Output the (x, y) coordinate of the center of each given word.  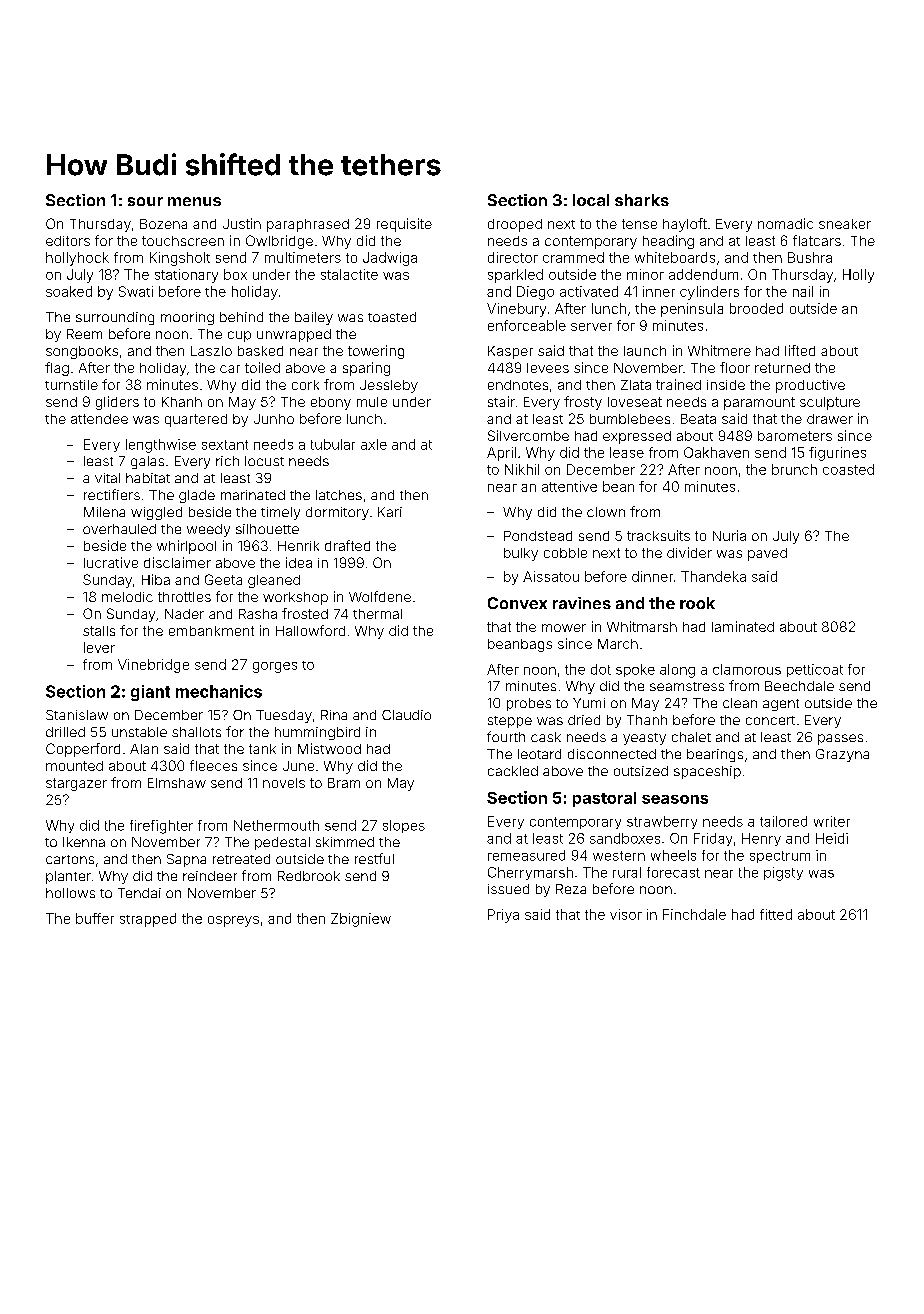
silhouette (267, 529)
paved (767, 554)
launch (645, 351)
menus (194, 201)
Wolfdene (380, 596)
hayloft (685, 225)
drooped (515, 225)
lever (99, 647)
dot (601, 669)
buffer (95, 918)
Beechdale (799, 686)
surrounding (115, 318)
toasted (392, 317)
